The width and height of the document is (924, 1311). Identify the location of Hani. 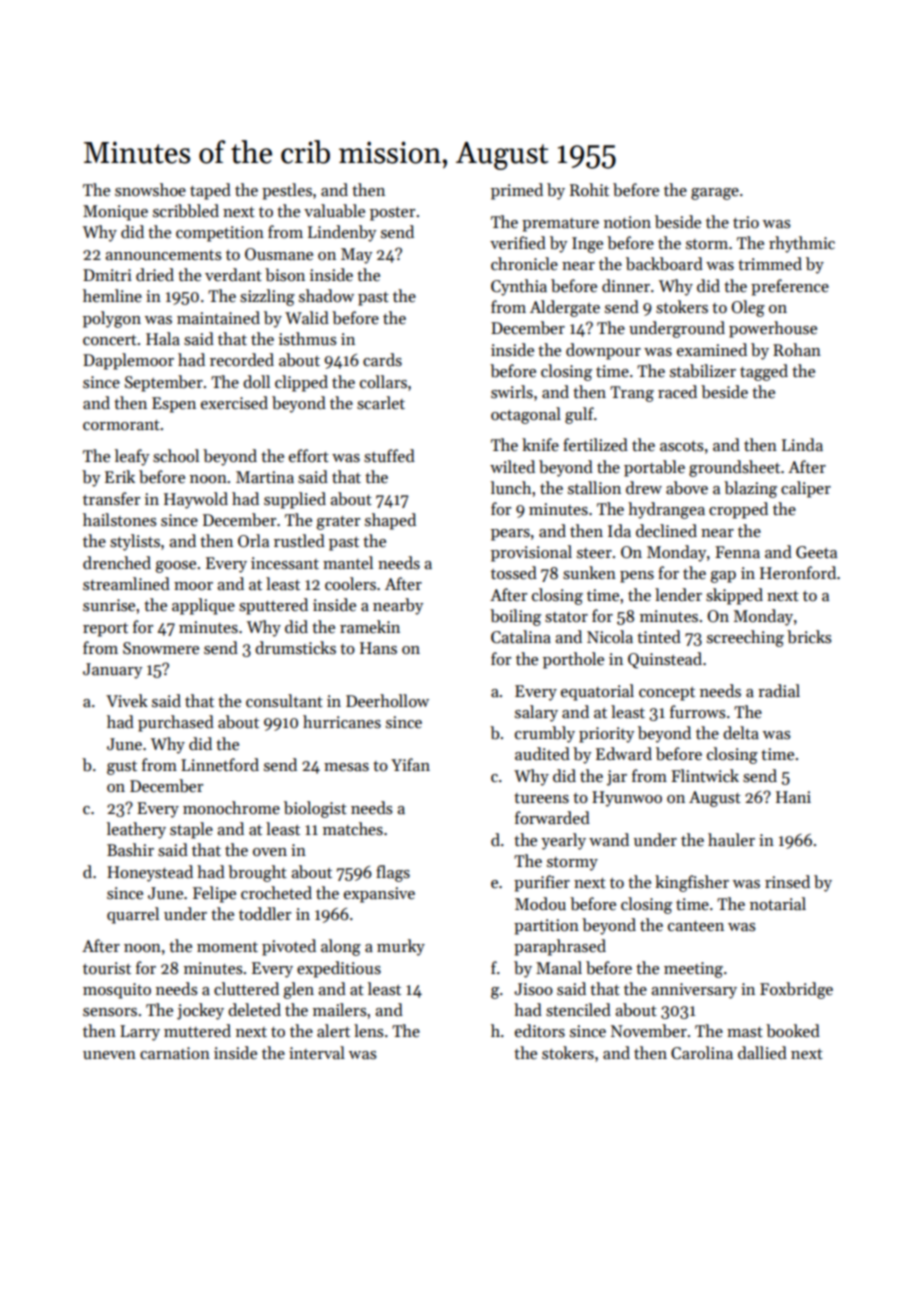
(793, 797).
